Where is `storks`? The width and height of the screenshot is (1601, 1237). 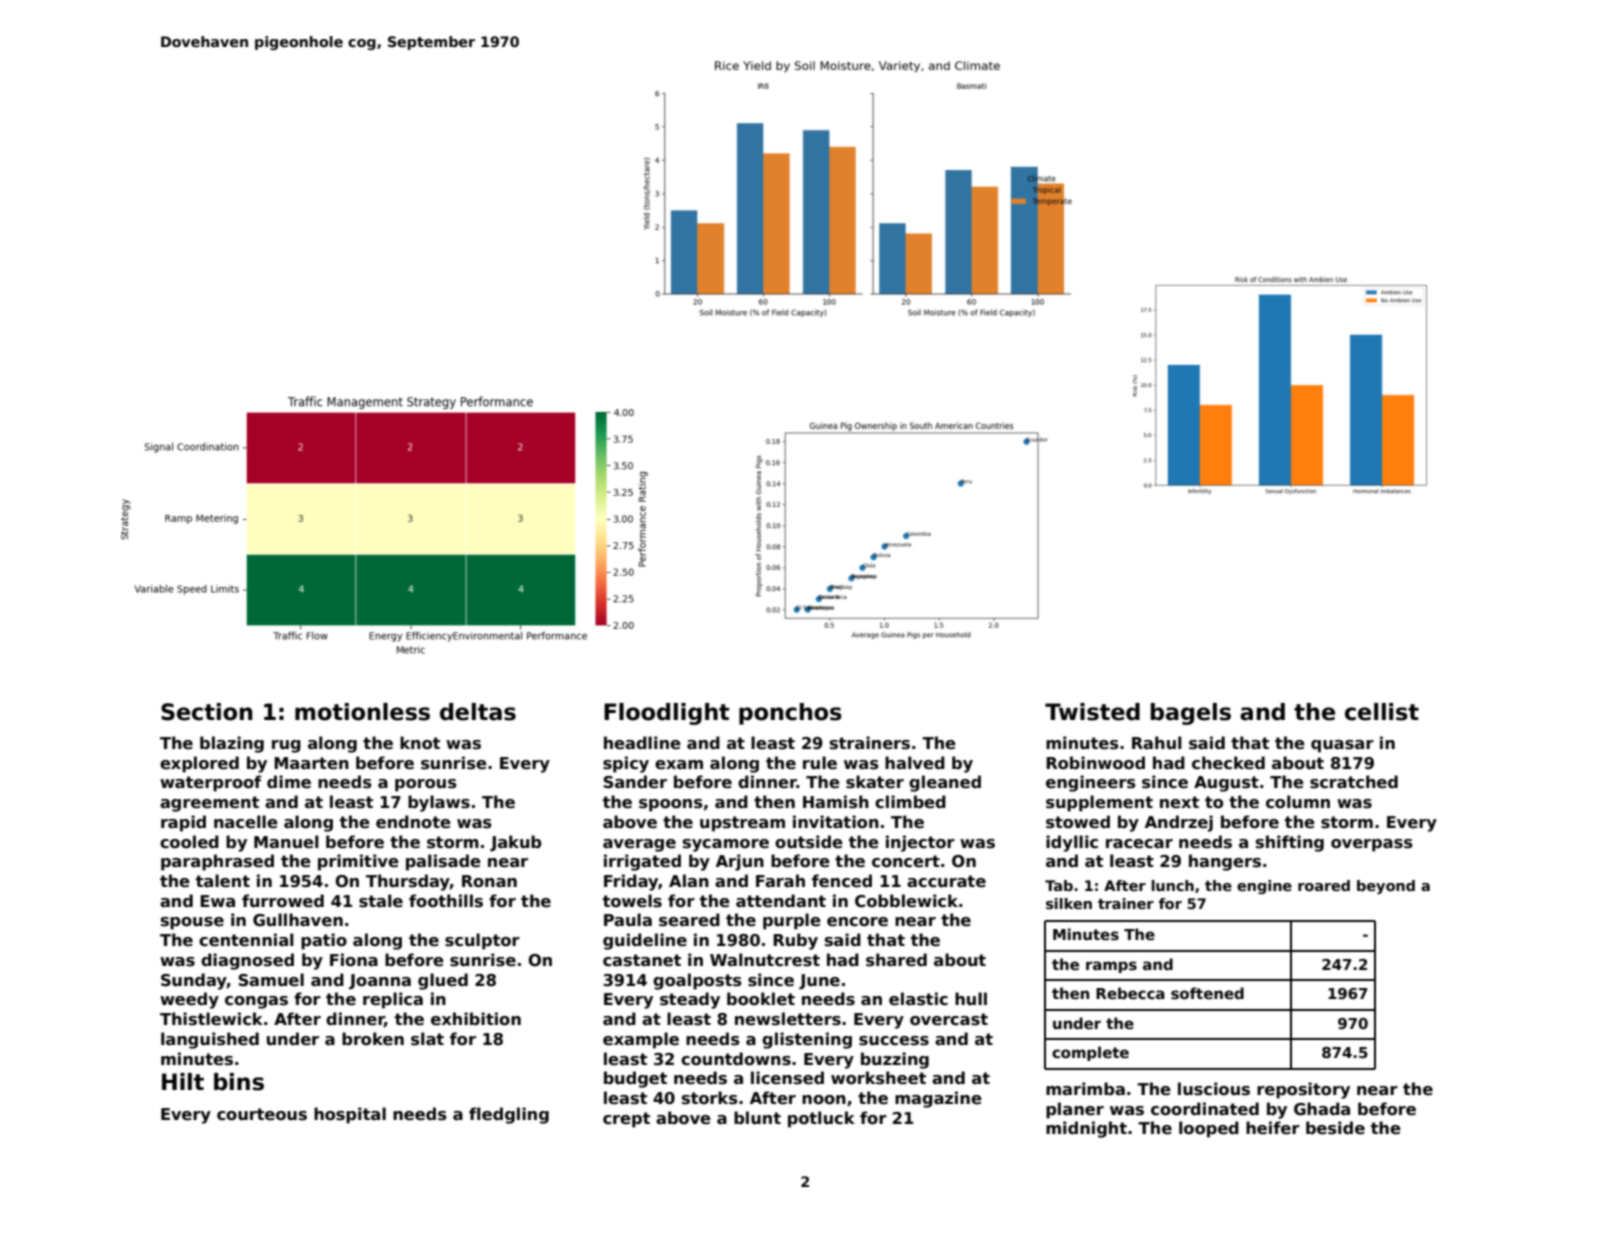 storks is located at coordinates (710, 1098).
